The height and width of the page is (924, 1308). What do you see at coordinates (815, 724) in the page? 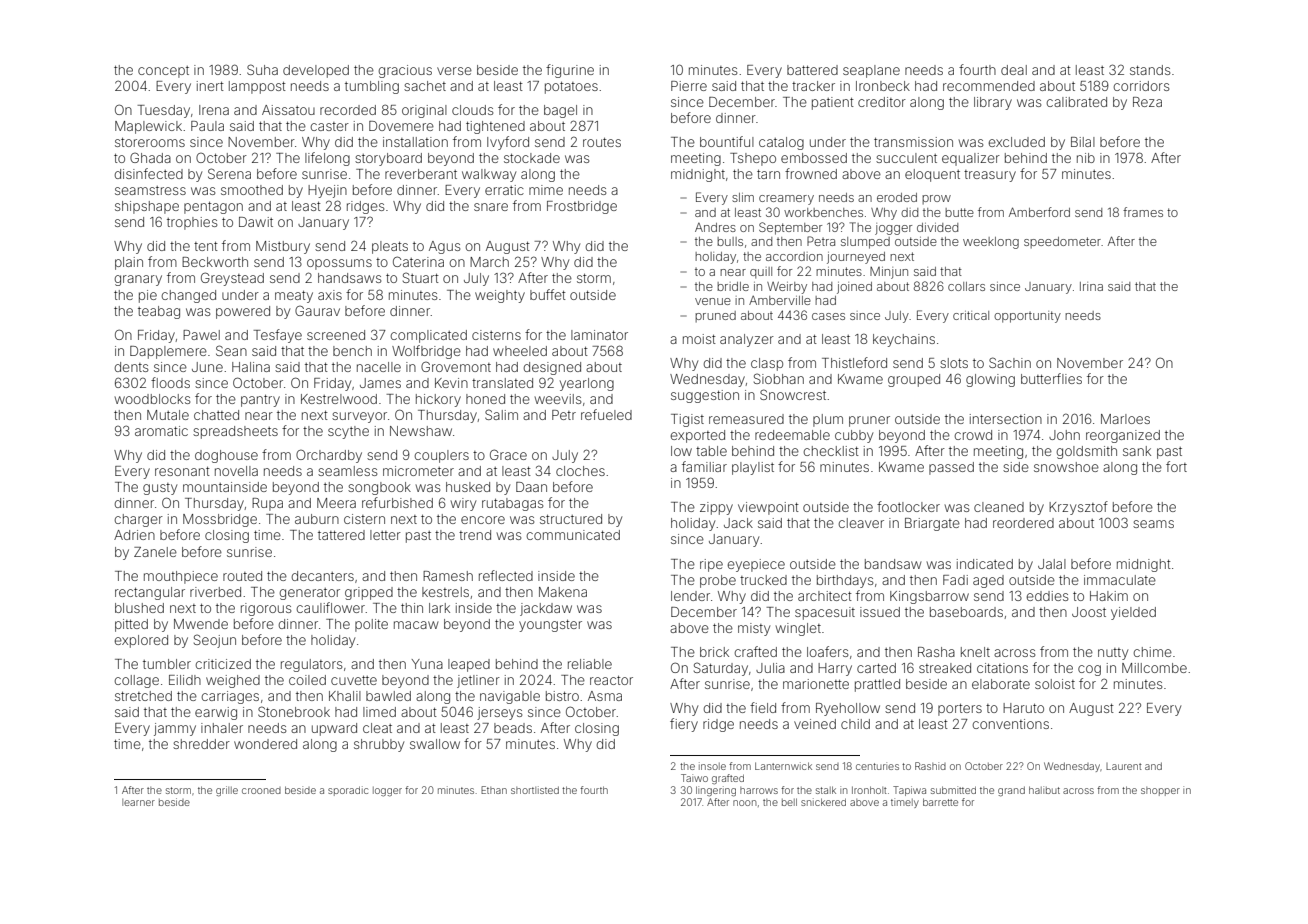
I see `veined` at bounding box center [815, 724].
